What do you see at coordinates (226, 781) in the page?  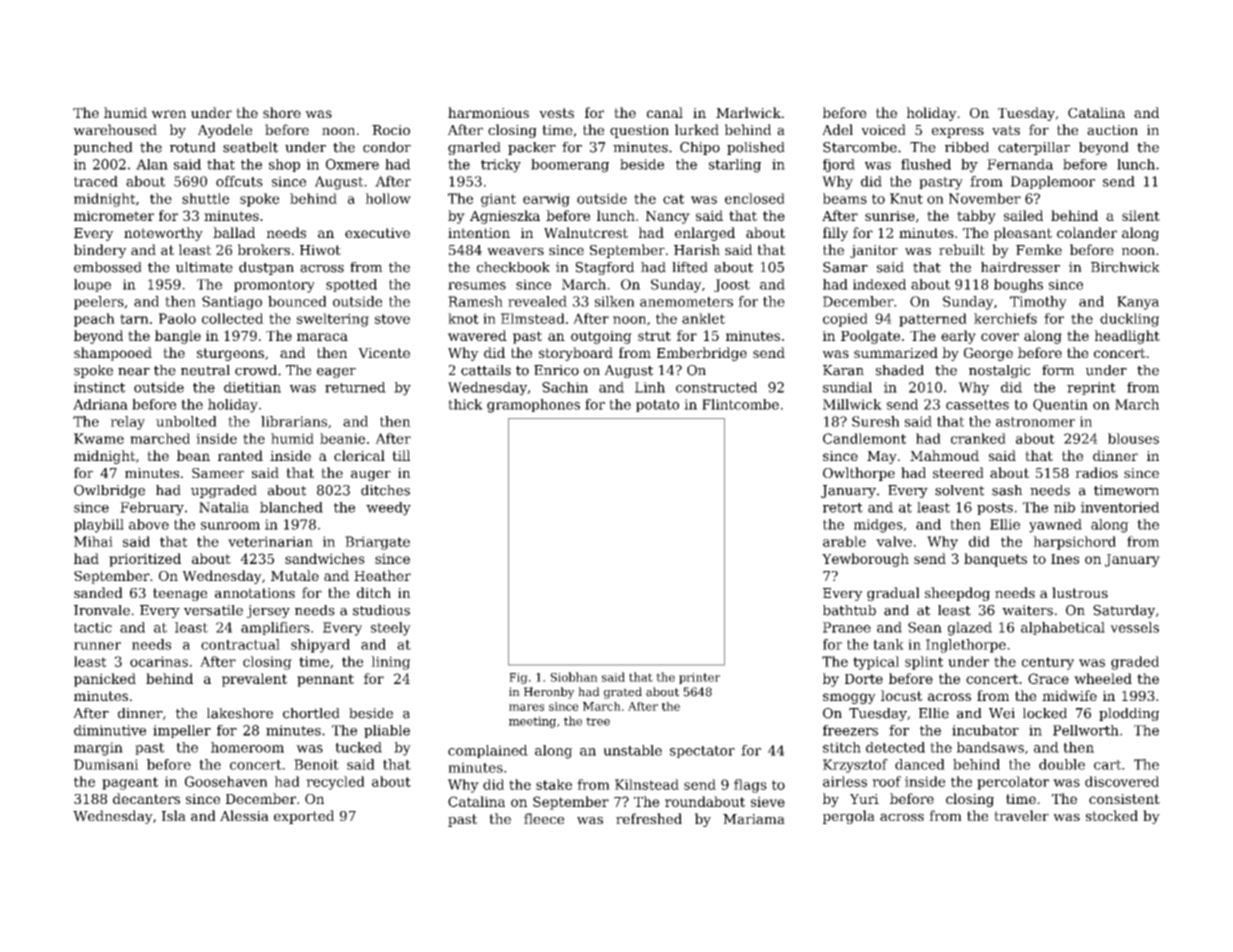 I see `Goosehaven` at bounding box center [226, 781].
